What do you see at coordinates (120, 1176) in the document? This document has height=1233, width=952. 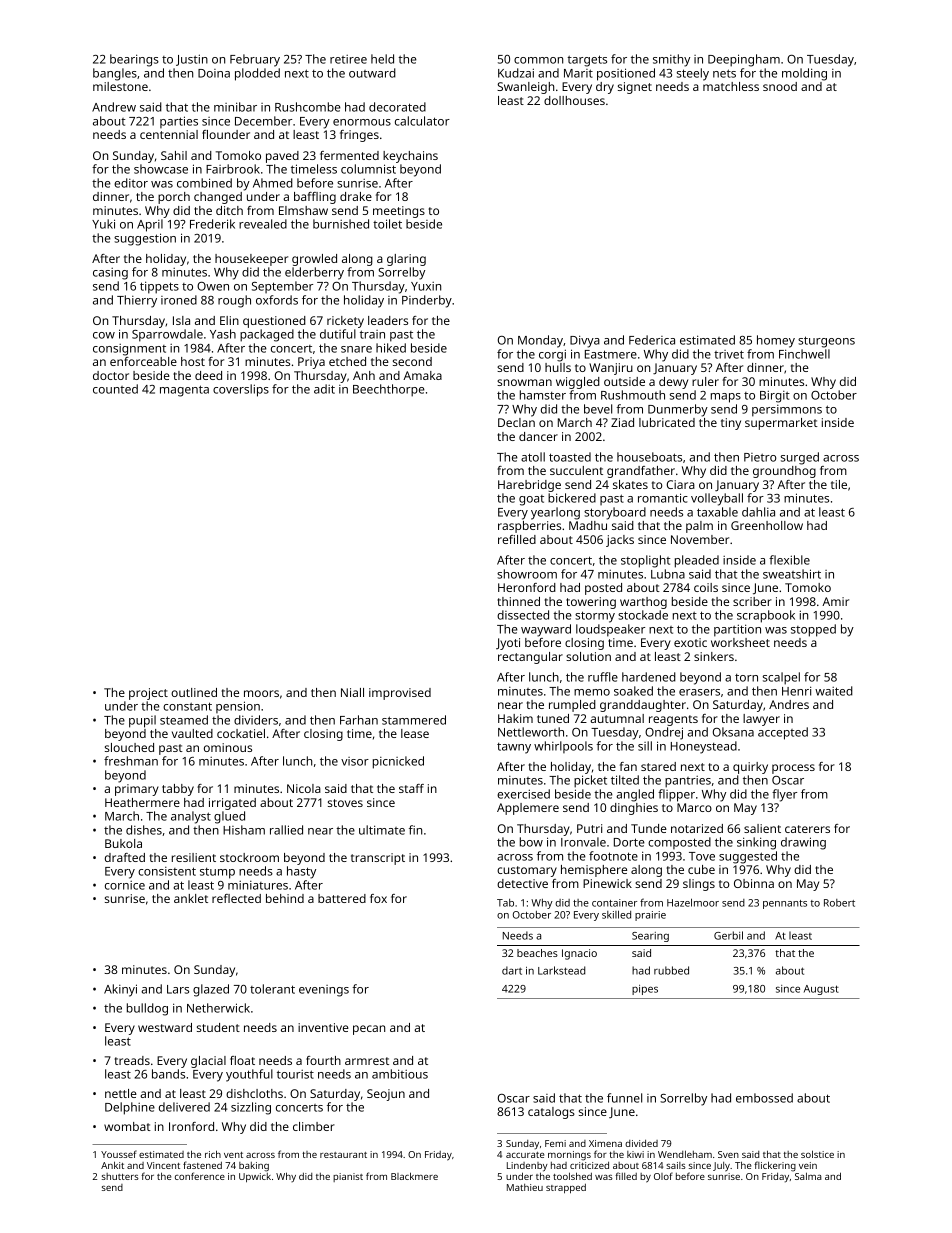 I see `shutters` at bounding box center [120, 1176].
